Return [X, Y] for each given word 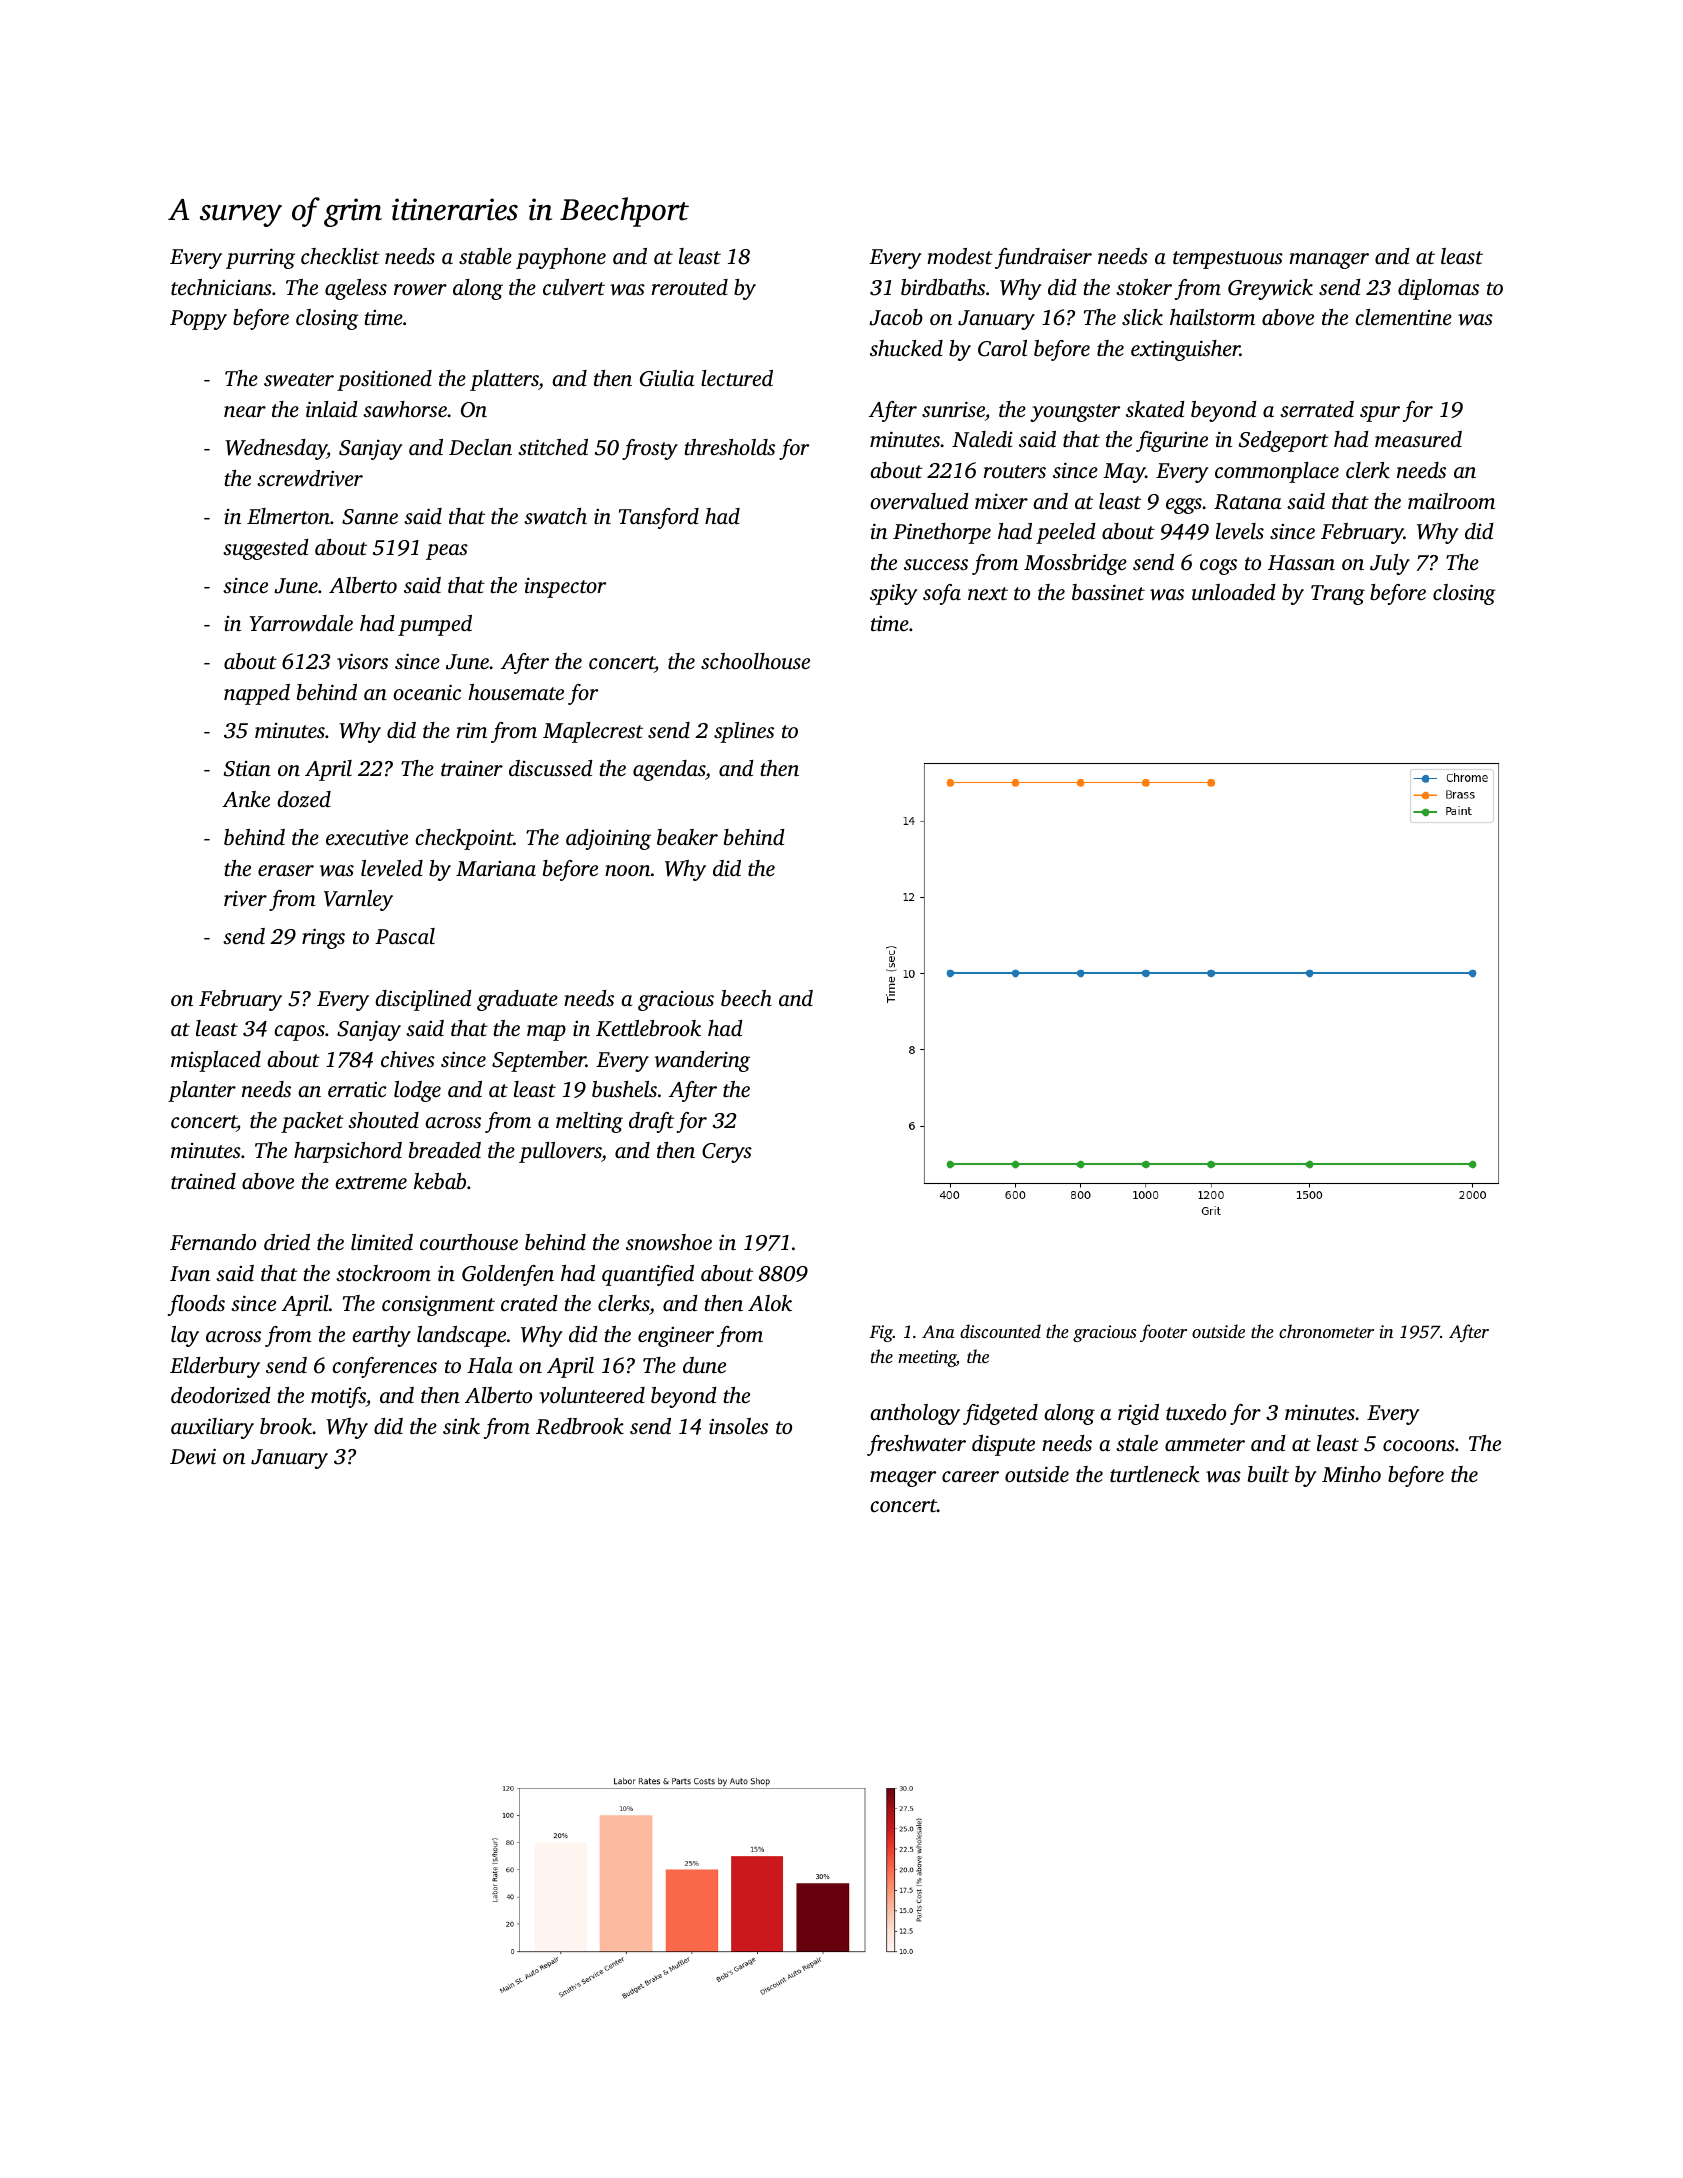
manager [1329, 261]
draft [651, 1122]
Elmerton [288, 516]
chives [408, 1059]
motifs [338, 1397]
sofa [942, 594]
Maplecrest [593, 732]
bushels [624, 1089]
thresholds [729, 447]
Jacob [896, 317]
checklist [340, 256]
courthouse [469, 1242]
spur [1380, 414]
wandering [702, 1061]
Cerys [727, 1153]
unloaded [1234, 592]
